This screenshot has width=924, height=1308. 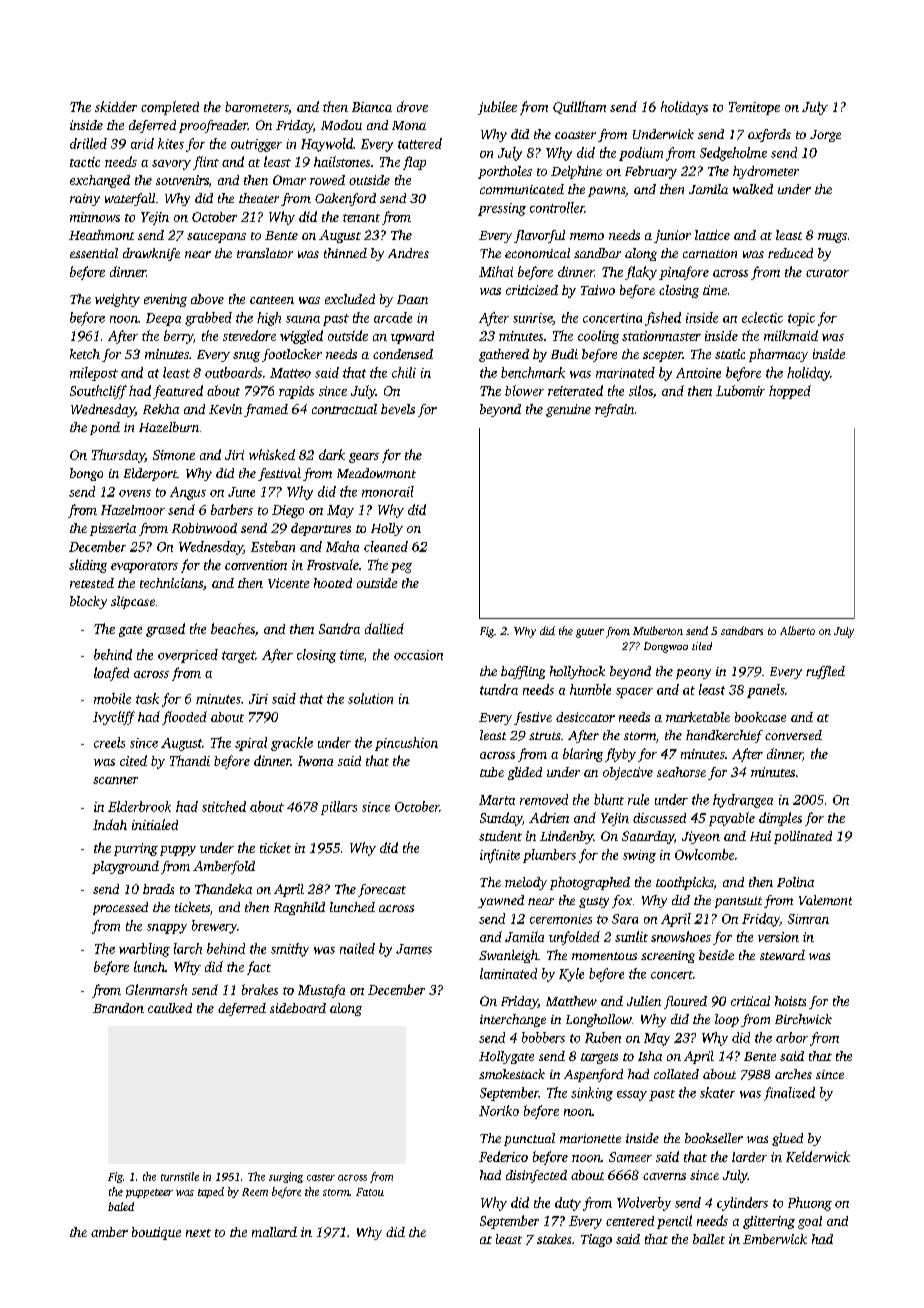 I want to click on caster, so click(x=321, y=1177).
